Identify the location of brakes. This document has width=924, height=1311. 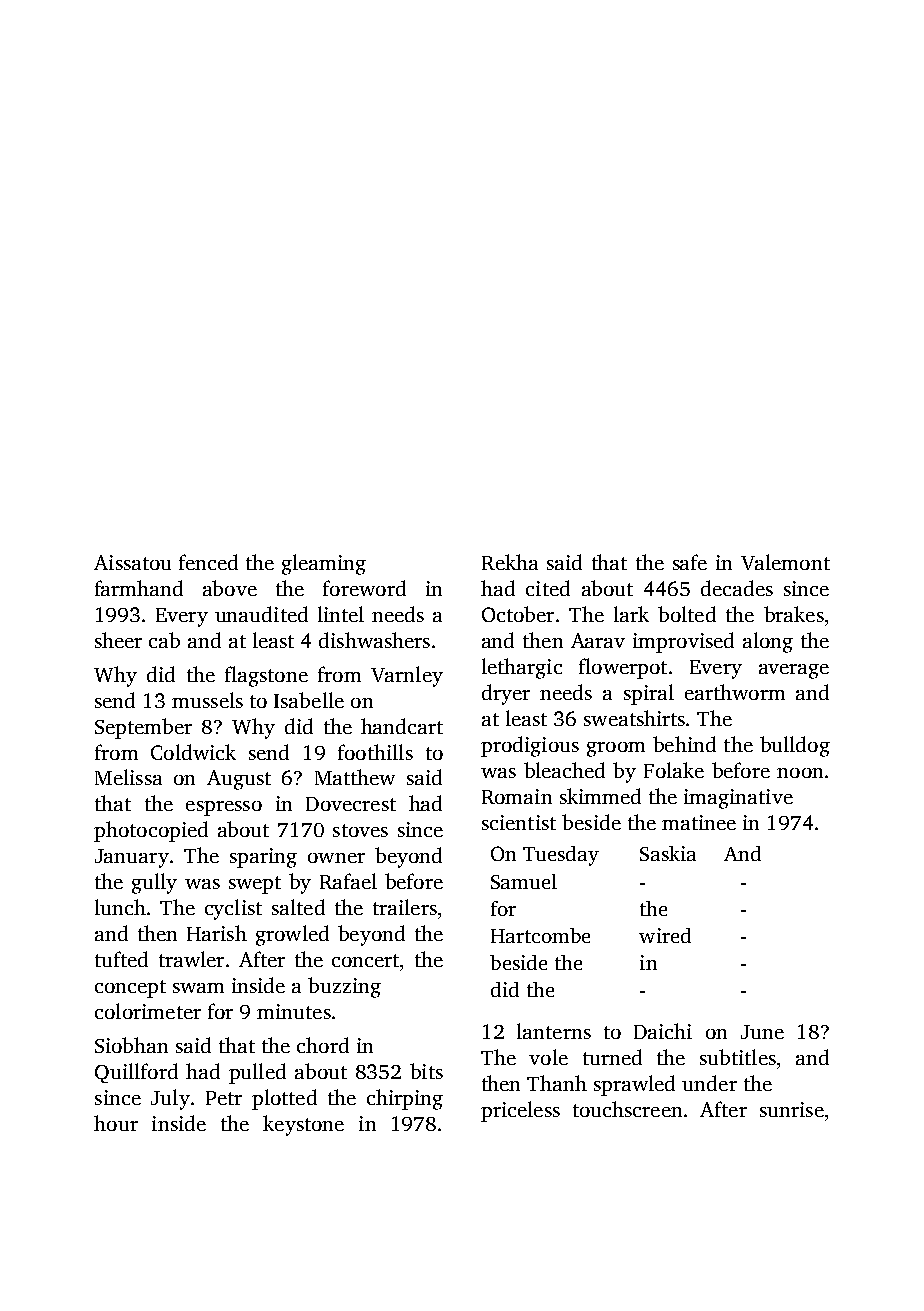
(794, 614).
